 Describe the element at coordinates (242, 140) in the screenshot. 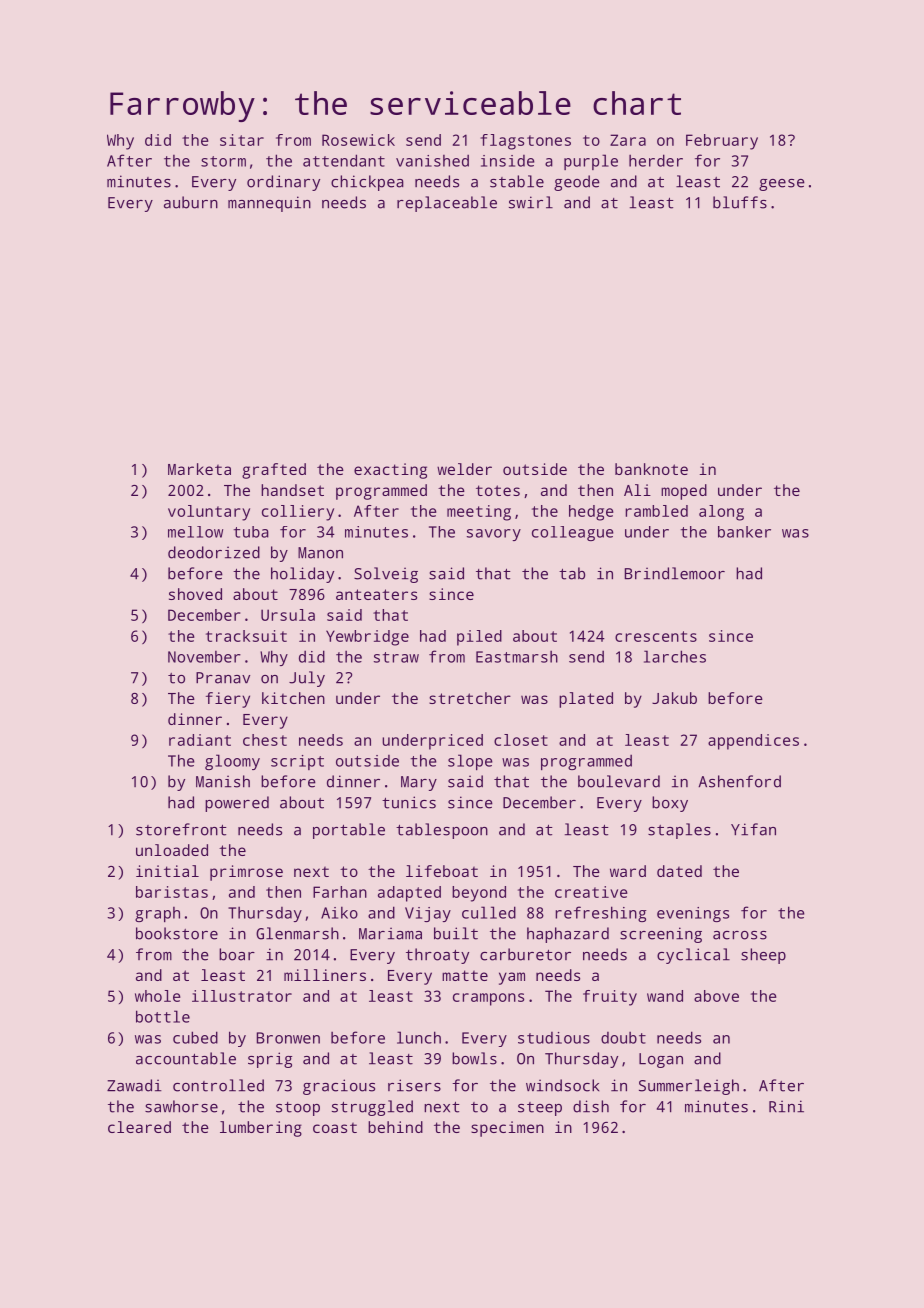

I see `sitar` at that location.
